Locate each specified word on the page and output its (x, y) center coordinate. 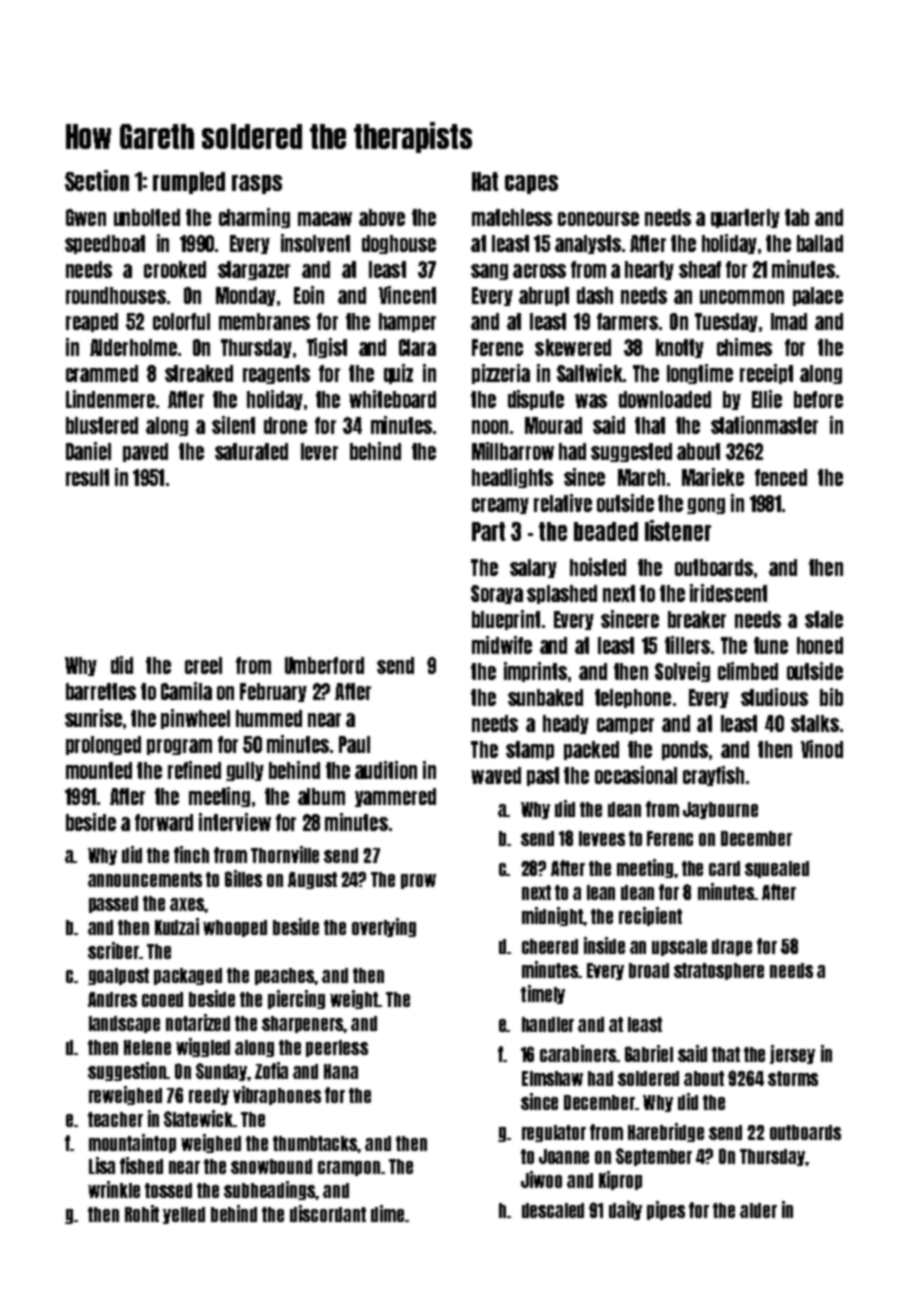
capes (531, 184)
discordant (328, 1213)
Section (97, 180)
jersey (792, 1054)
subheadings (270, 1190)
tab (797, 217)
